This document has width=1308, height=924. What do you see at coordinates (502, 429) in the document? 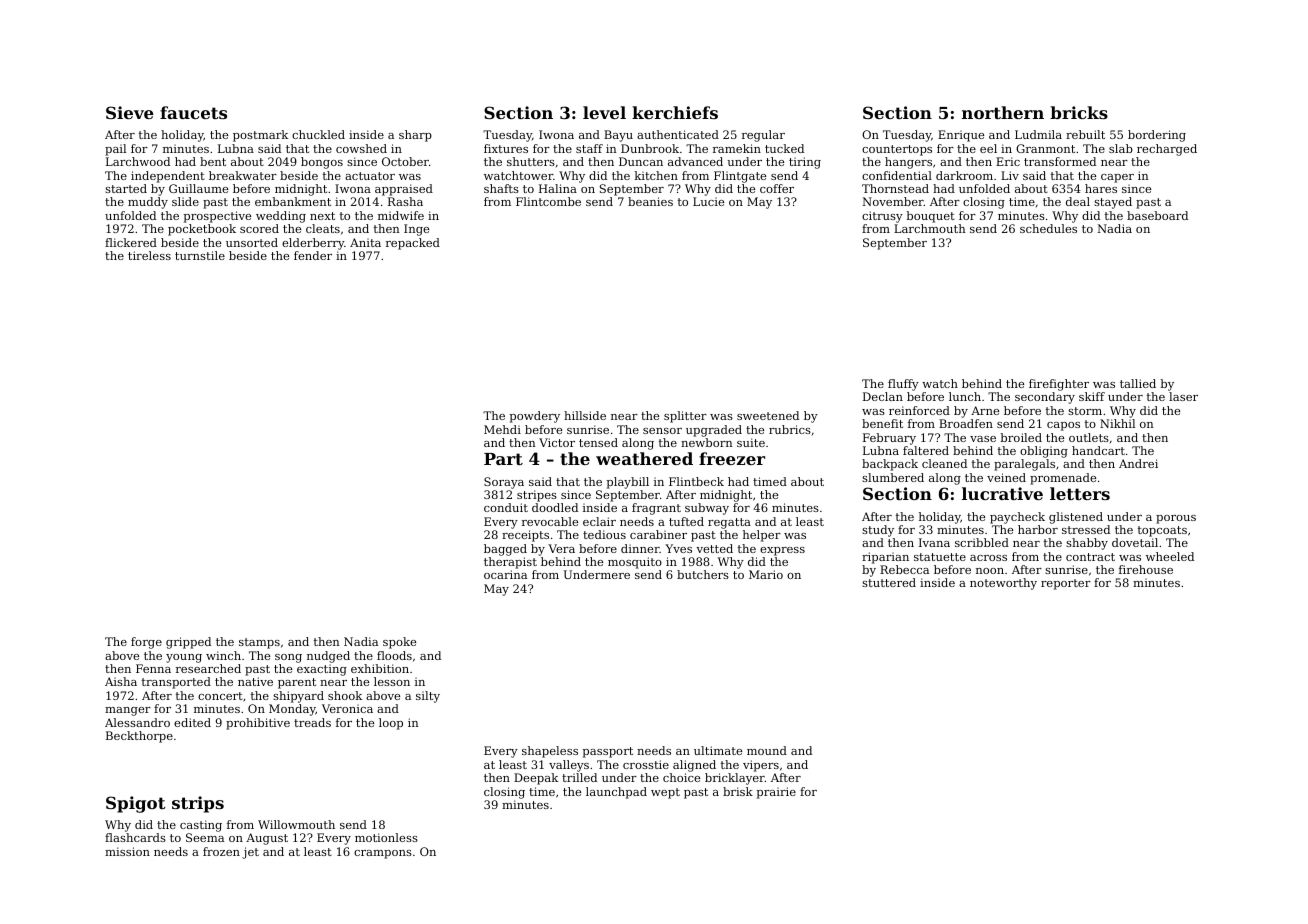
I see `Mehdi` at bounding box center [502, 429].
